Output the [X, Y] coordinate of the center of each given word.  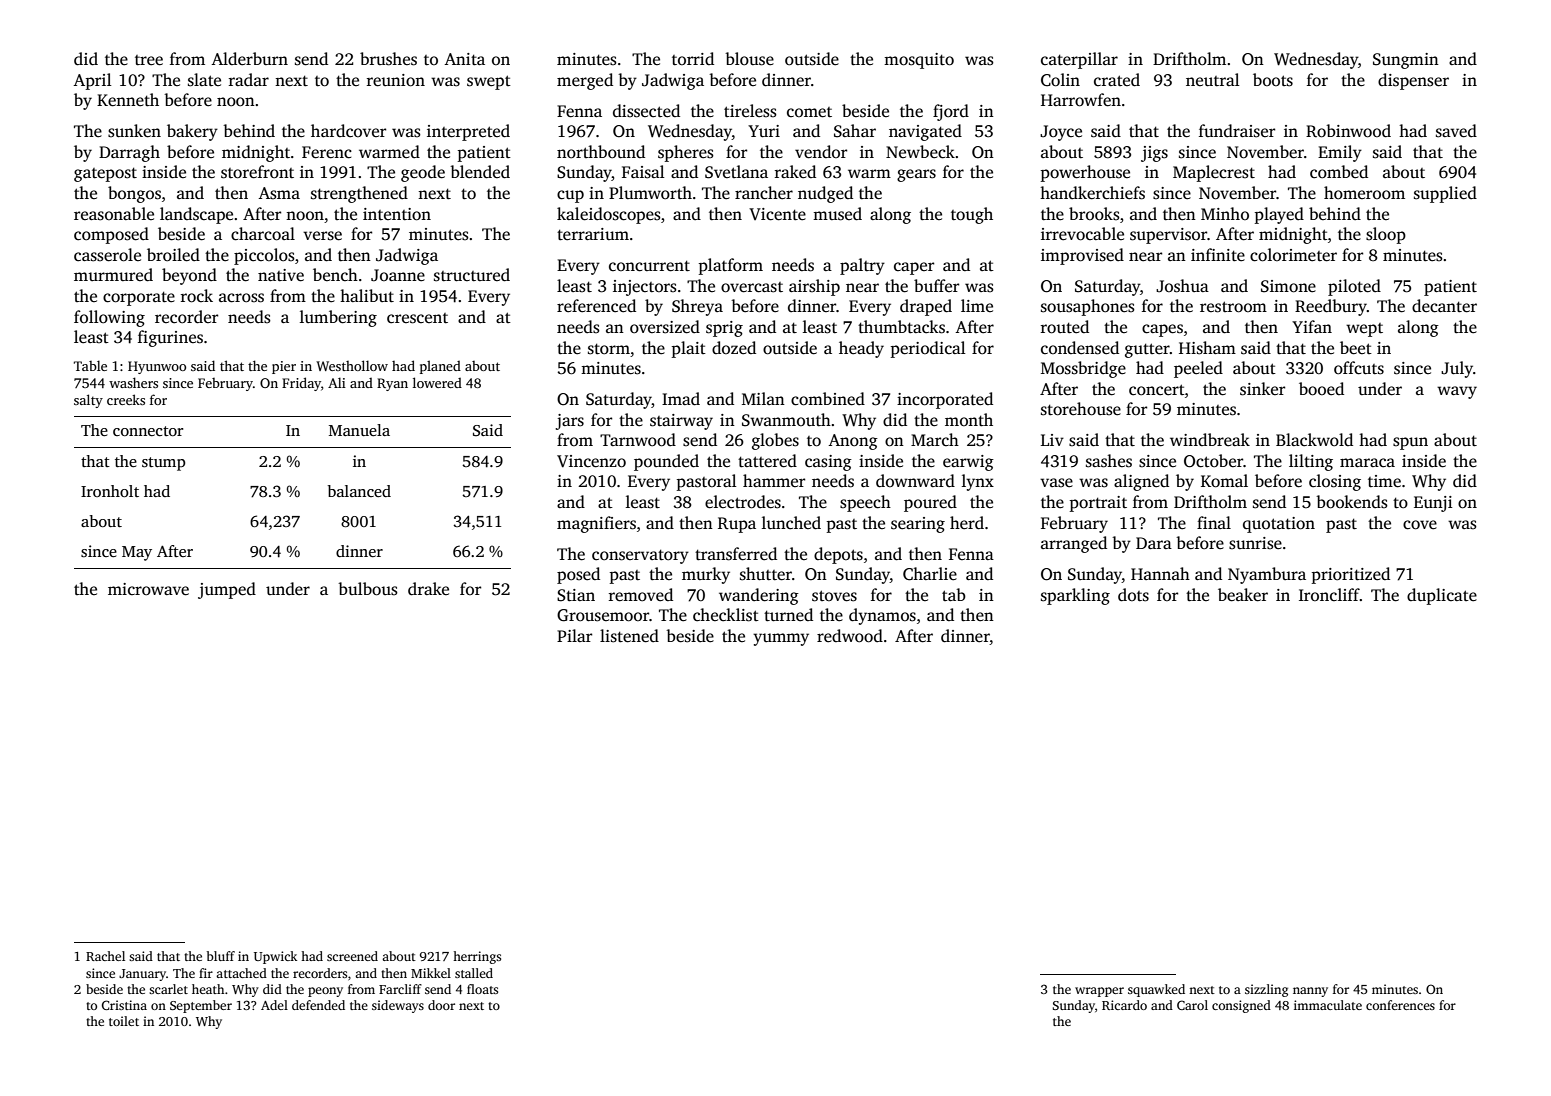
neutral [1213, 79]
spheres [686, 153]
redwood [850, 636]
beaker [1243, 595]
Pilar [574, 635]
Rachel [105, 956]
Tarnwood [638, 440]
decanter [1444, 306]
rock [197, 296]
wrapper [1099, 992]
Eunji [1433, 504]
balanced [359, 491]
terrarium [593, 234]
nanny [1310, 992]
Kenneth [128, 100]
